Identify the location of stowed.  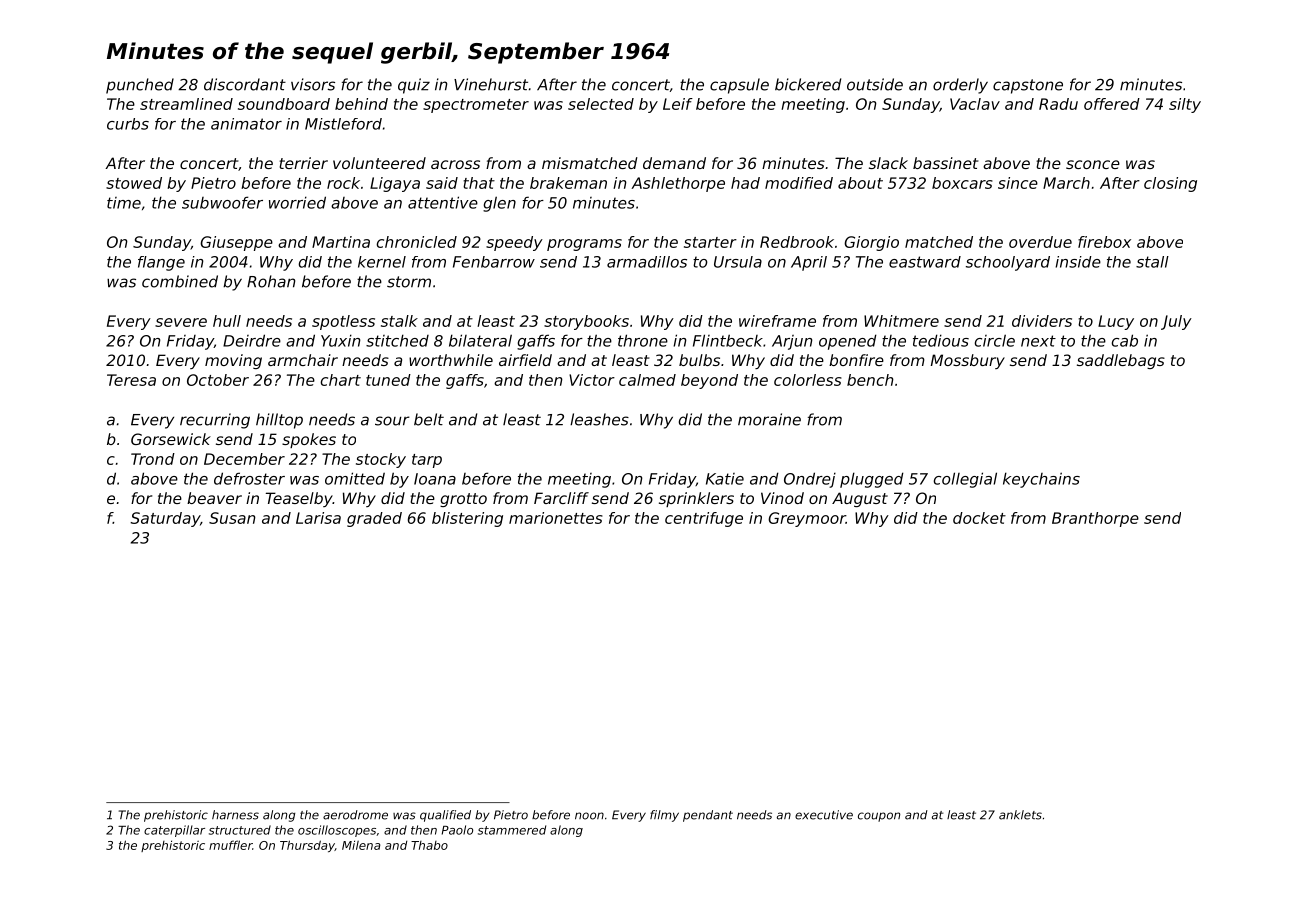
(134, 183).
